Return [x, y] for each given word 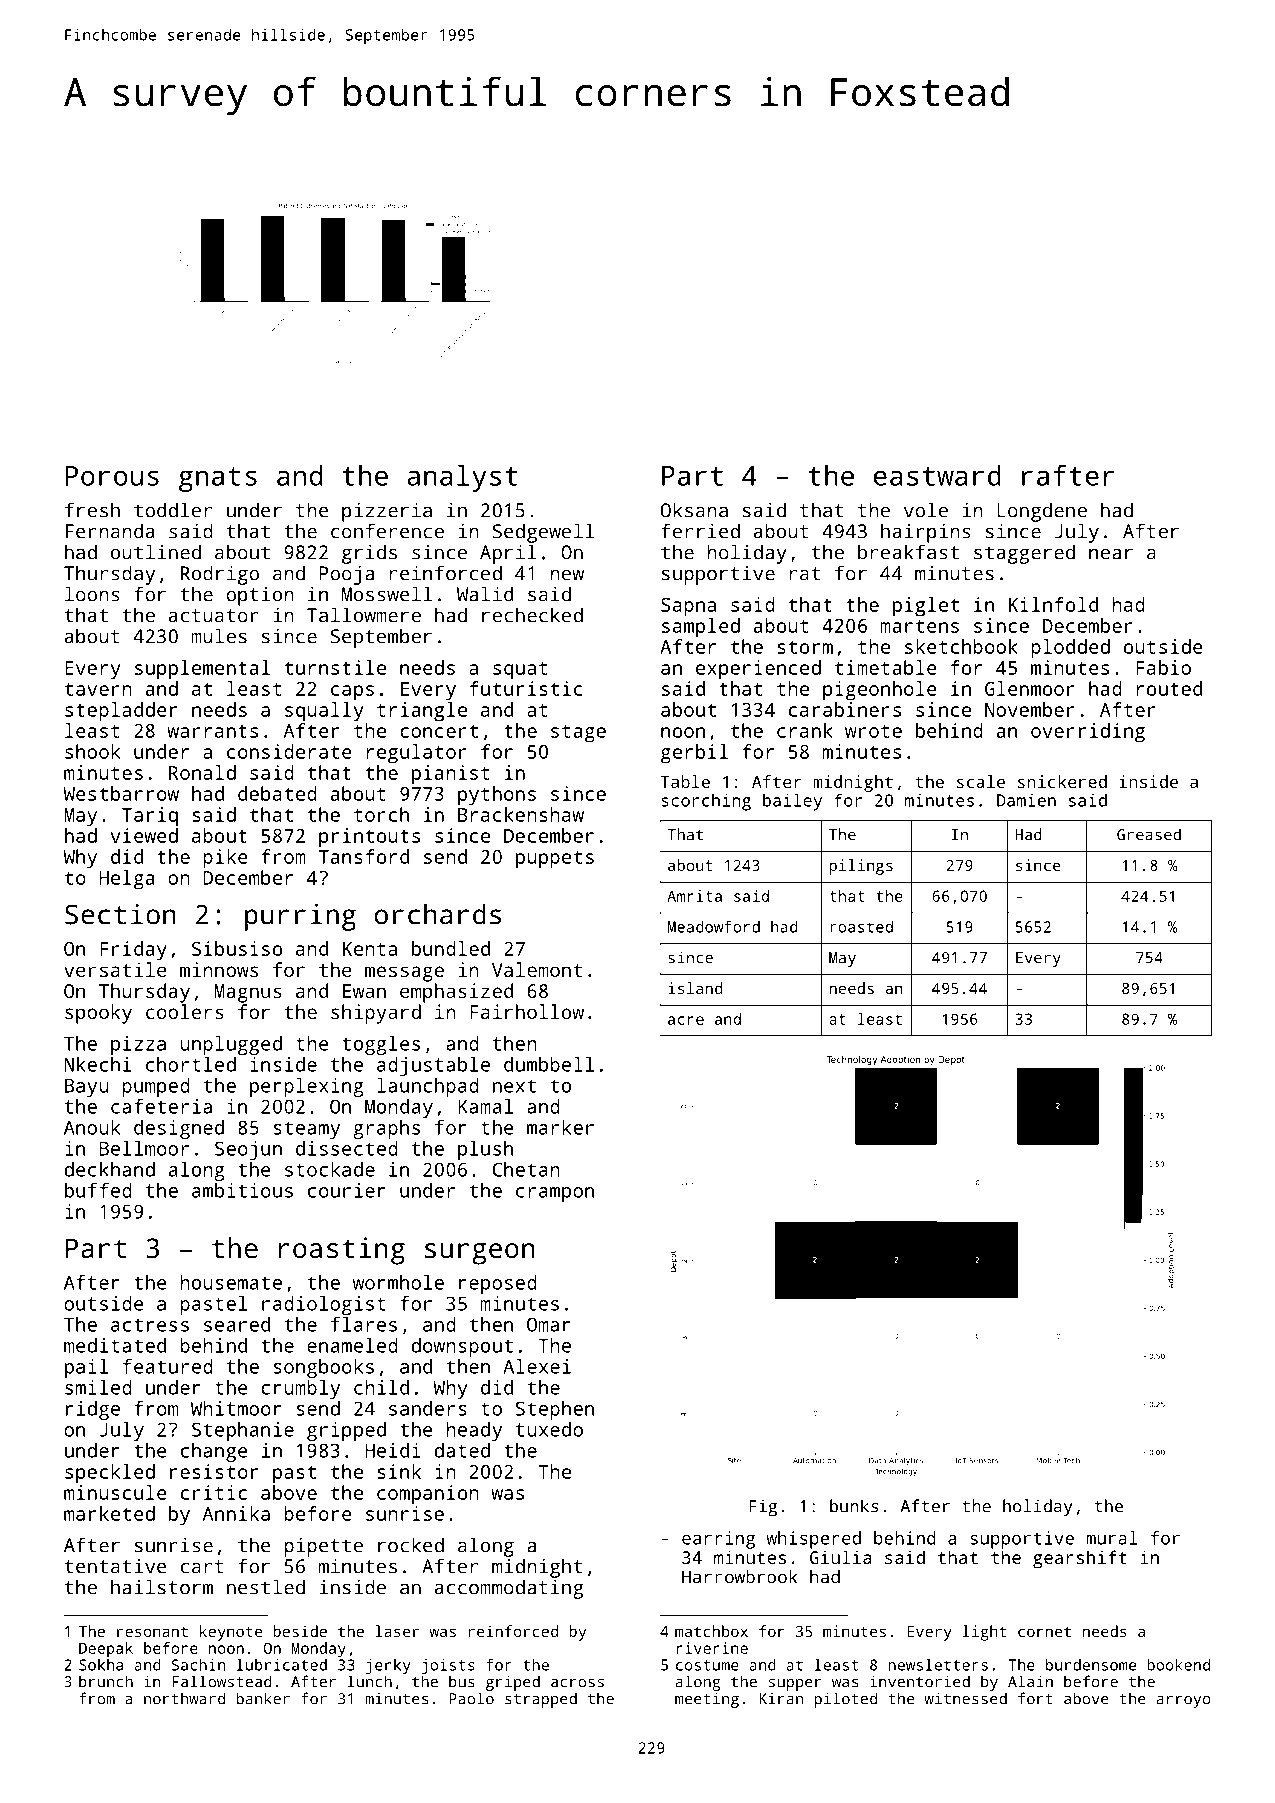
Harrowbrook [739, 1577]
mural [1112, 1538]
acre [686, 1020]
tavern [98, 689]
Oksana [694, 510]
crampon [555, 1194]
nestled [266, 1587]
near [1111, 554]
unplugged [231, 1045]
